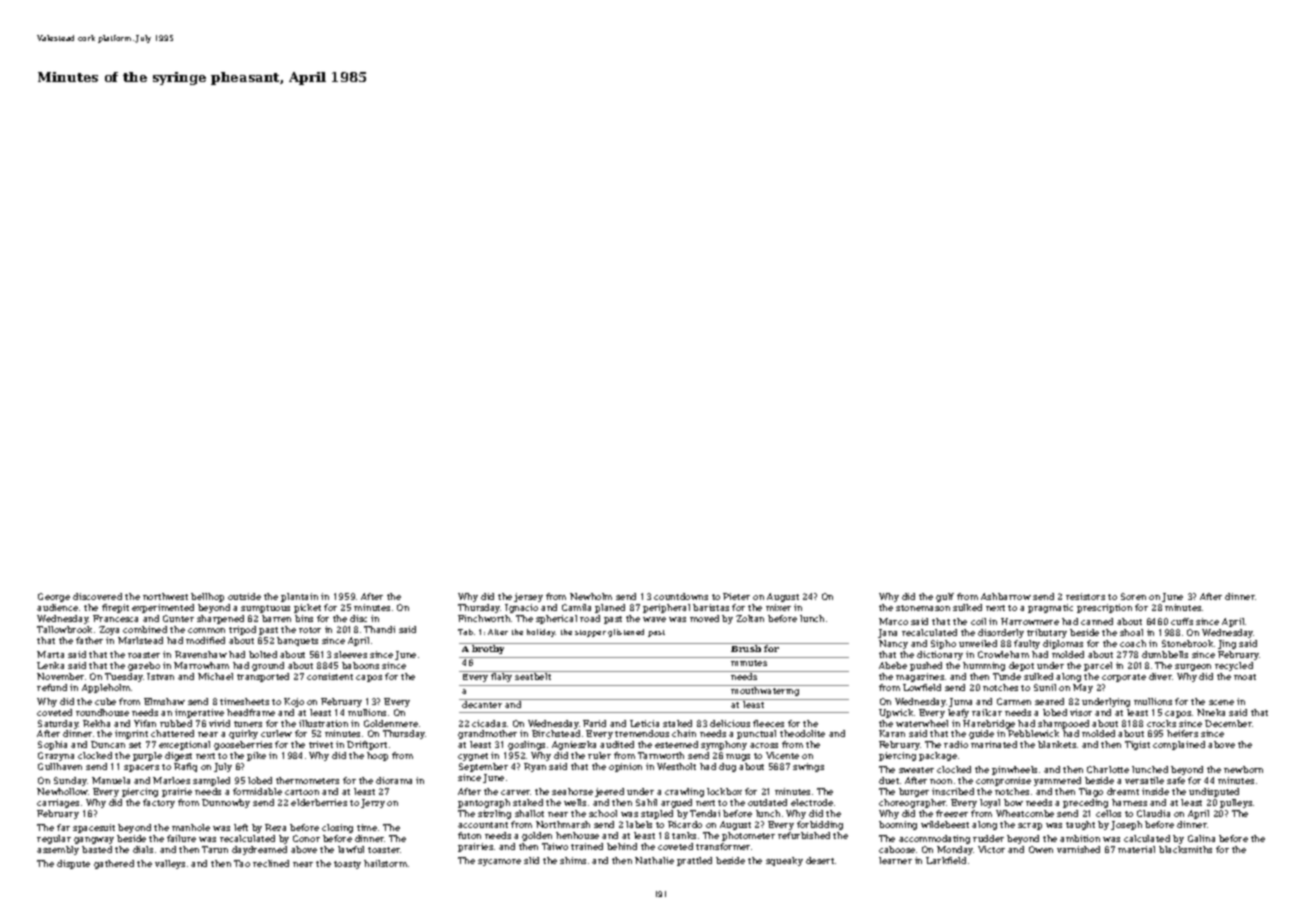  What do you see at coordinates (590, 633) in the page?
I see `stopper` at bounding box center [590, 633].
